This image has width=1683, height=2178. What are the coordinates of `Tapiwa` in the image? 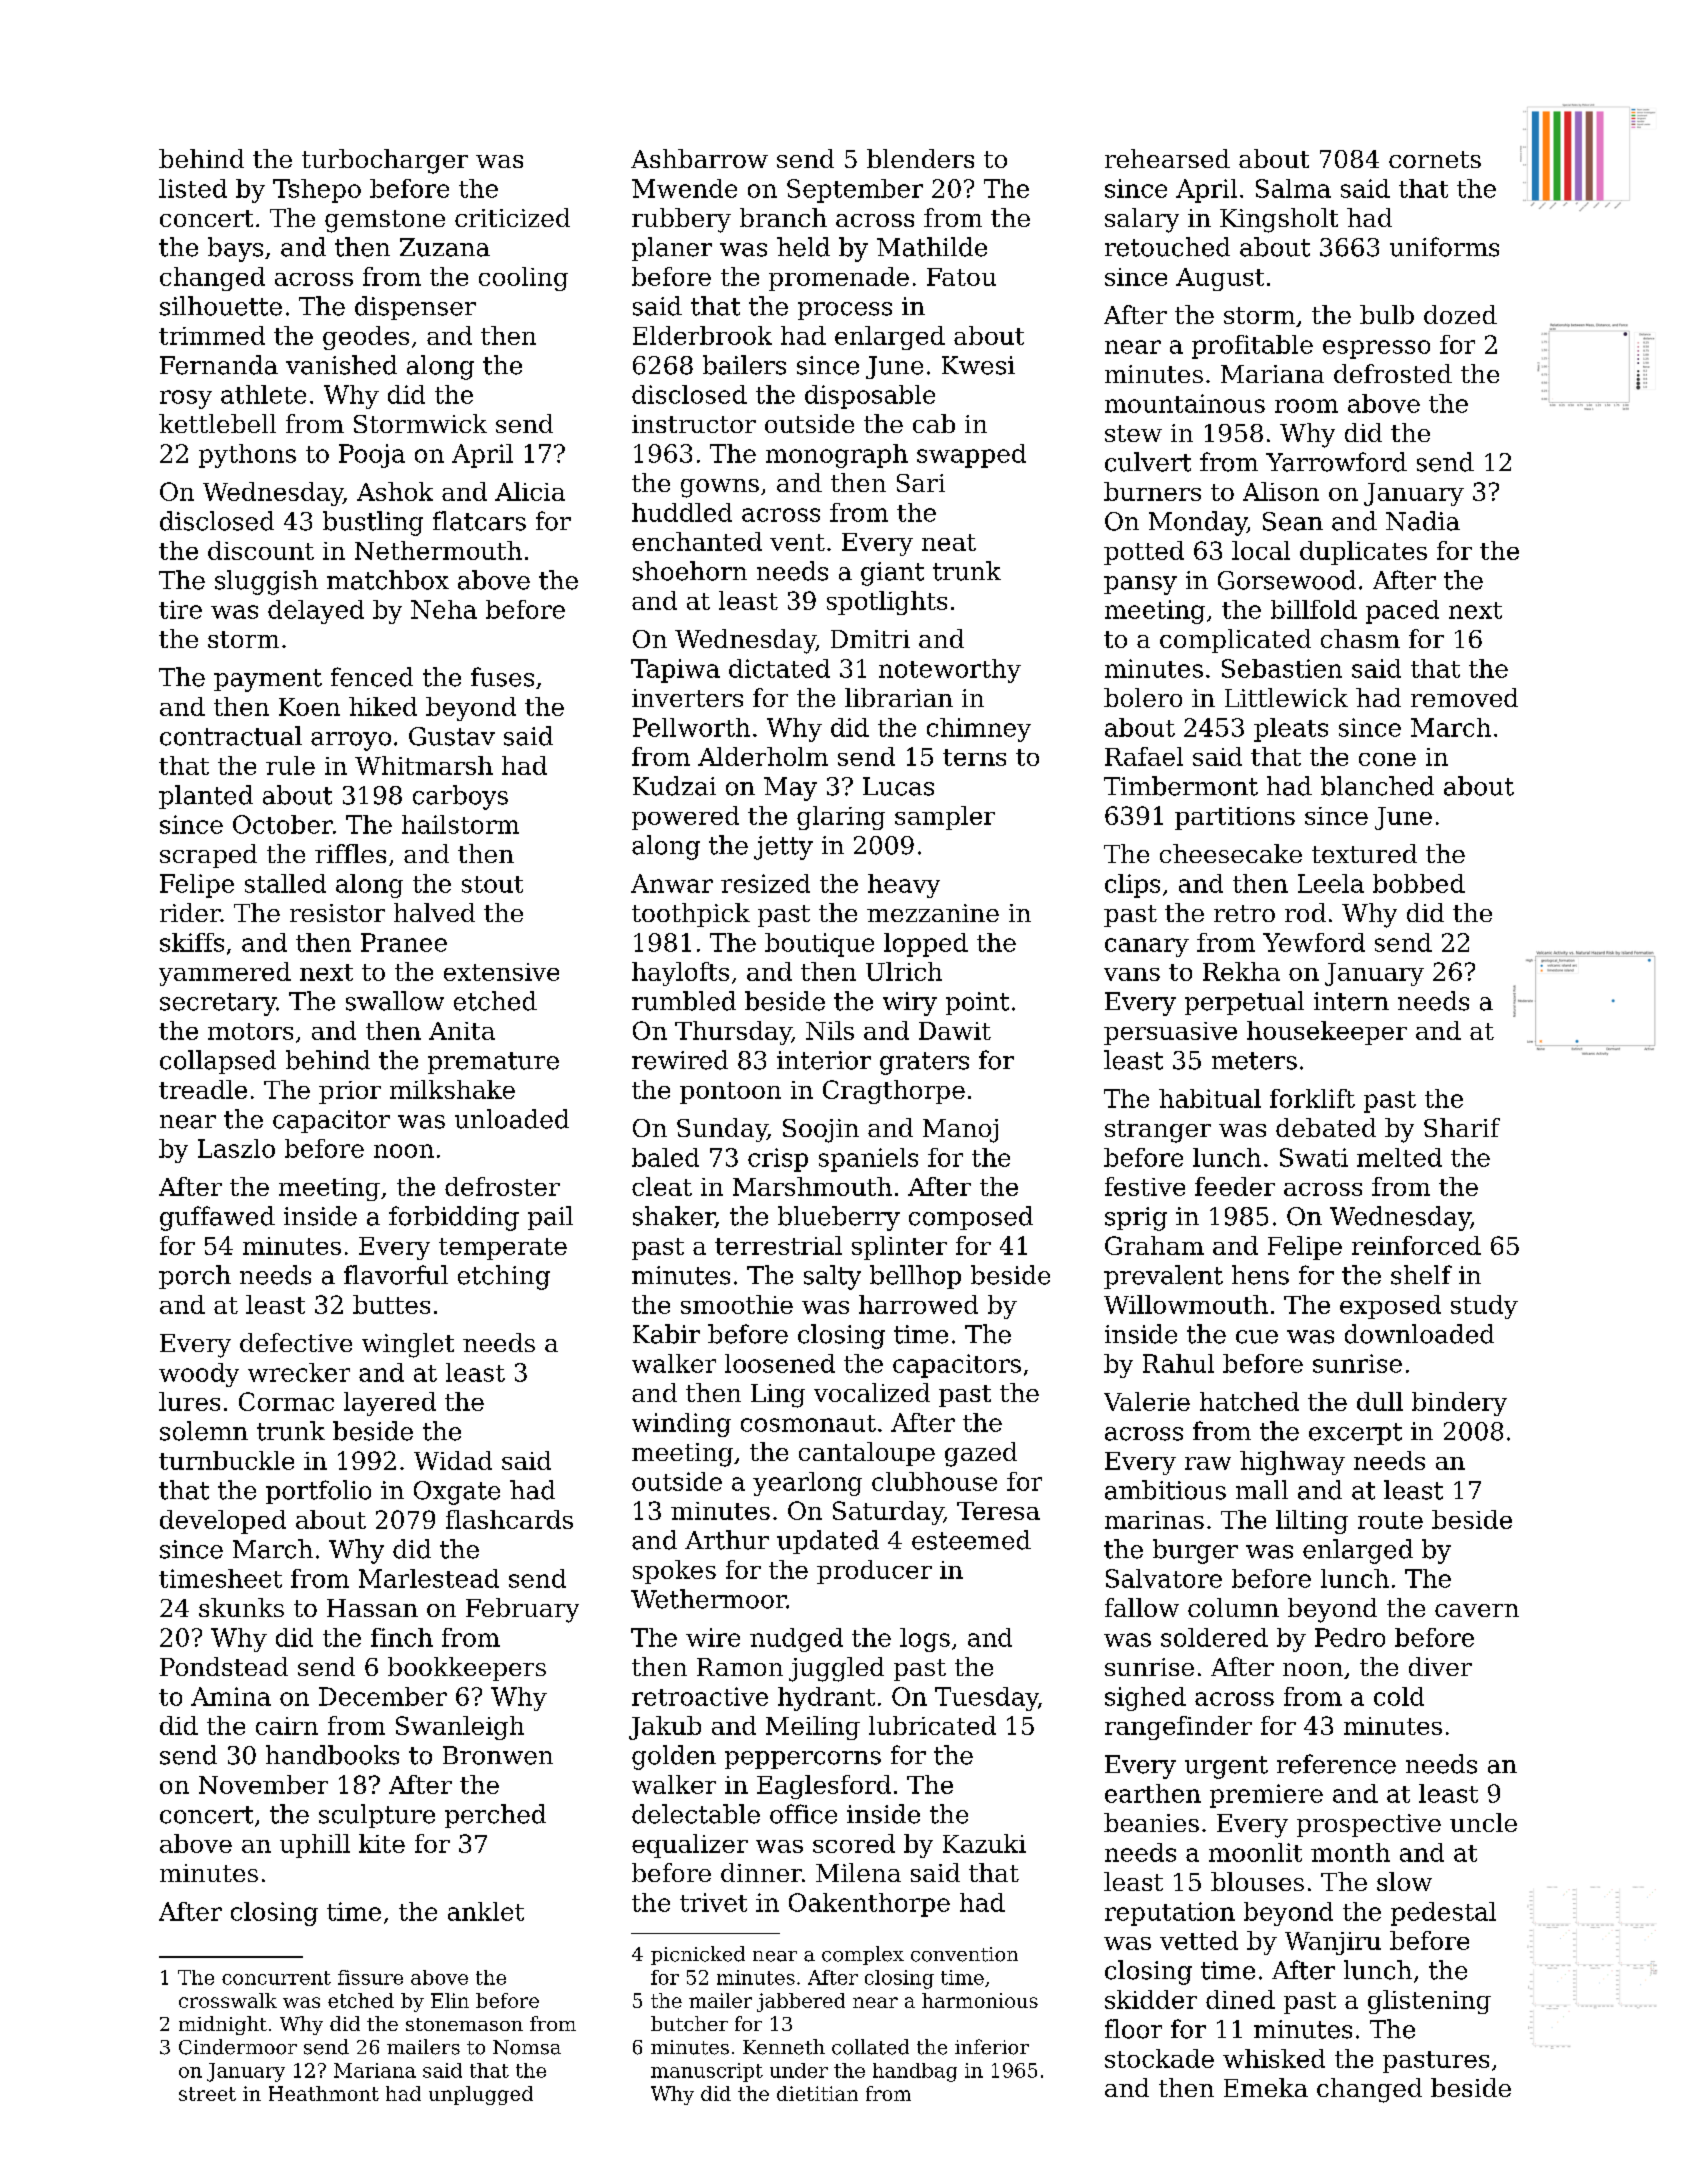 It's located at (675, 671).
